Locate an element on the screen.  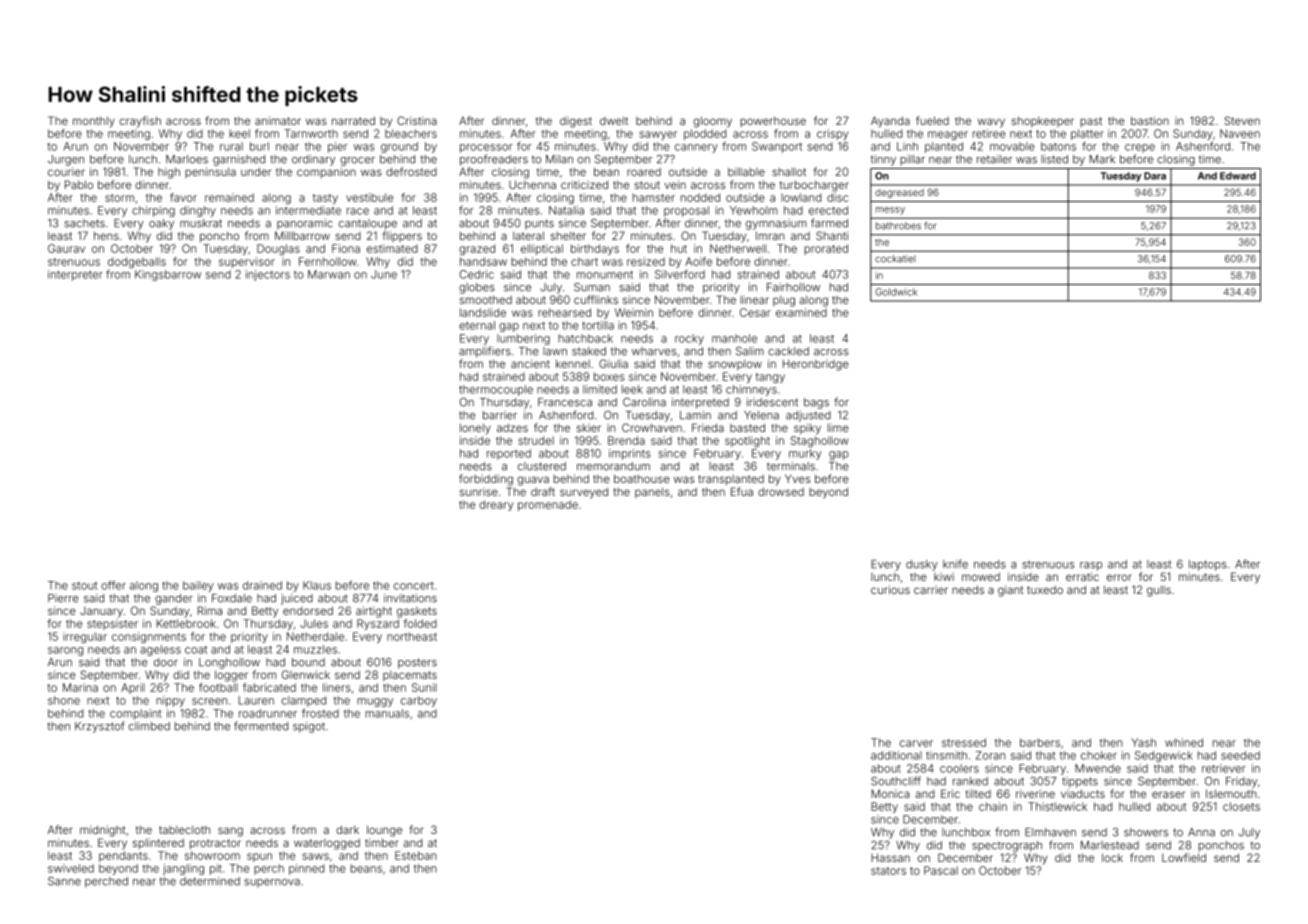
crayfish is located at coordinates (140, 122).
